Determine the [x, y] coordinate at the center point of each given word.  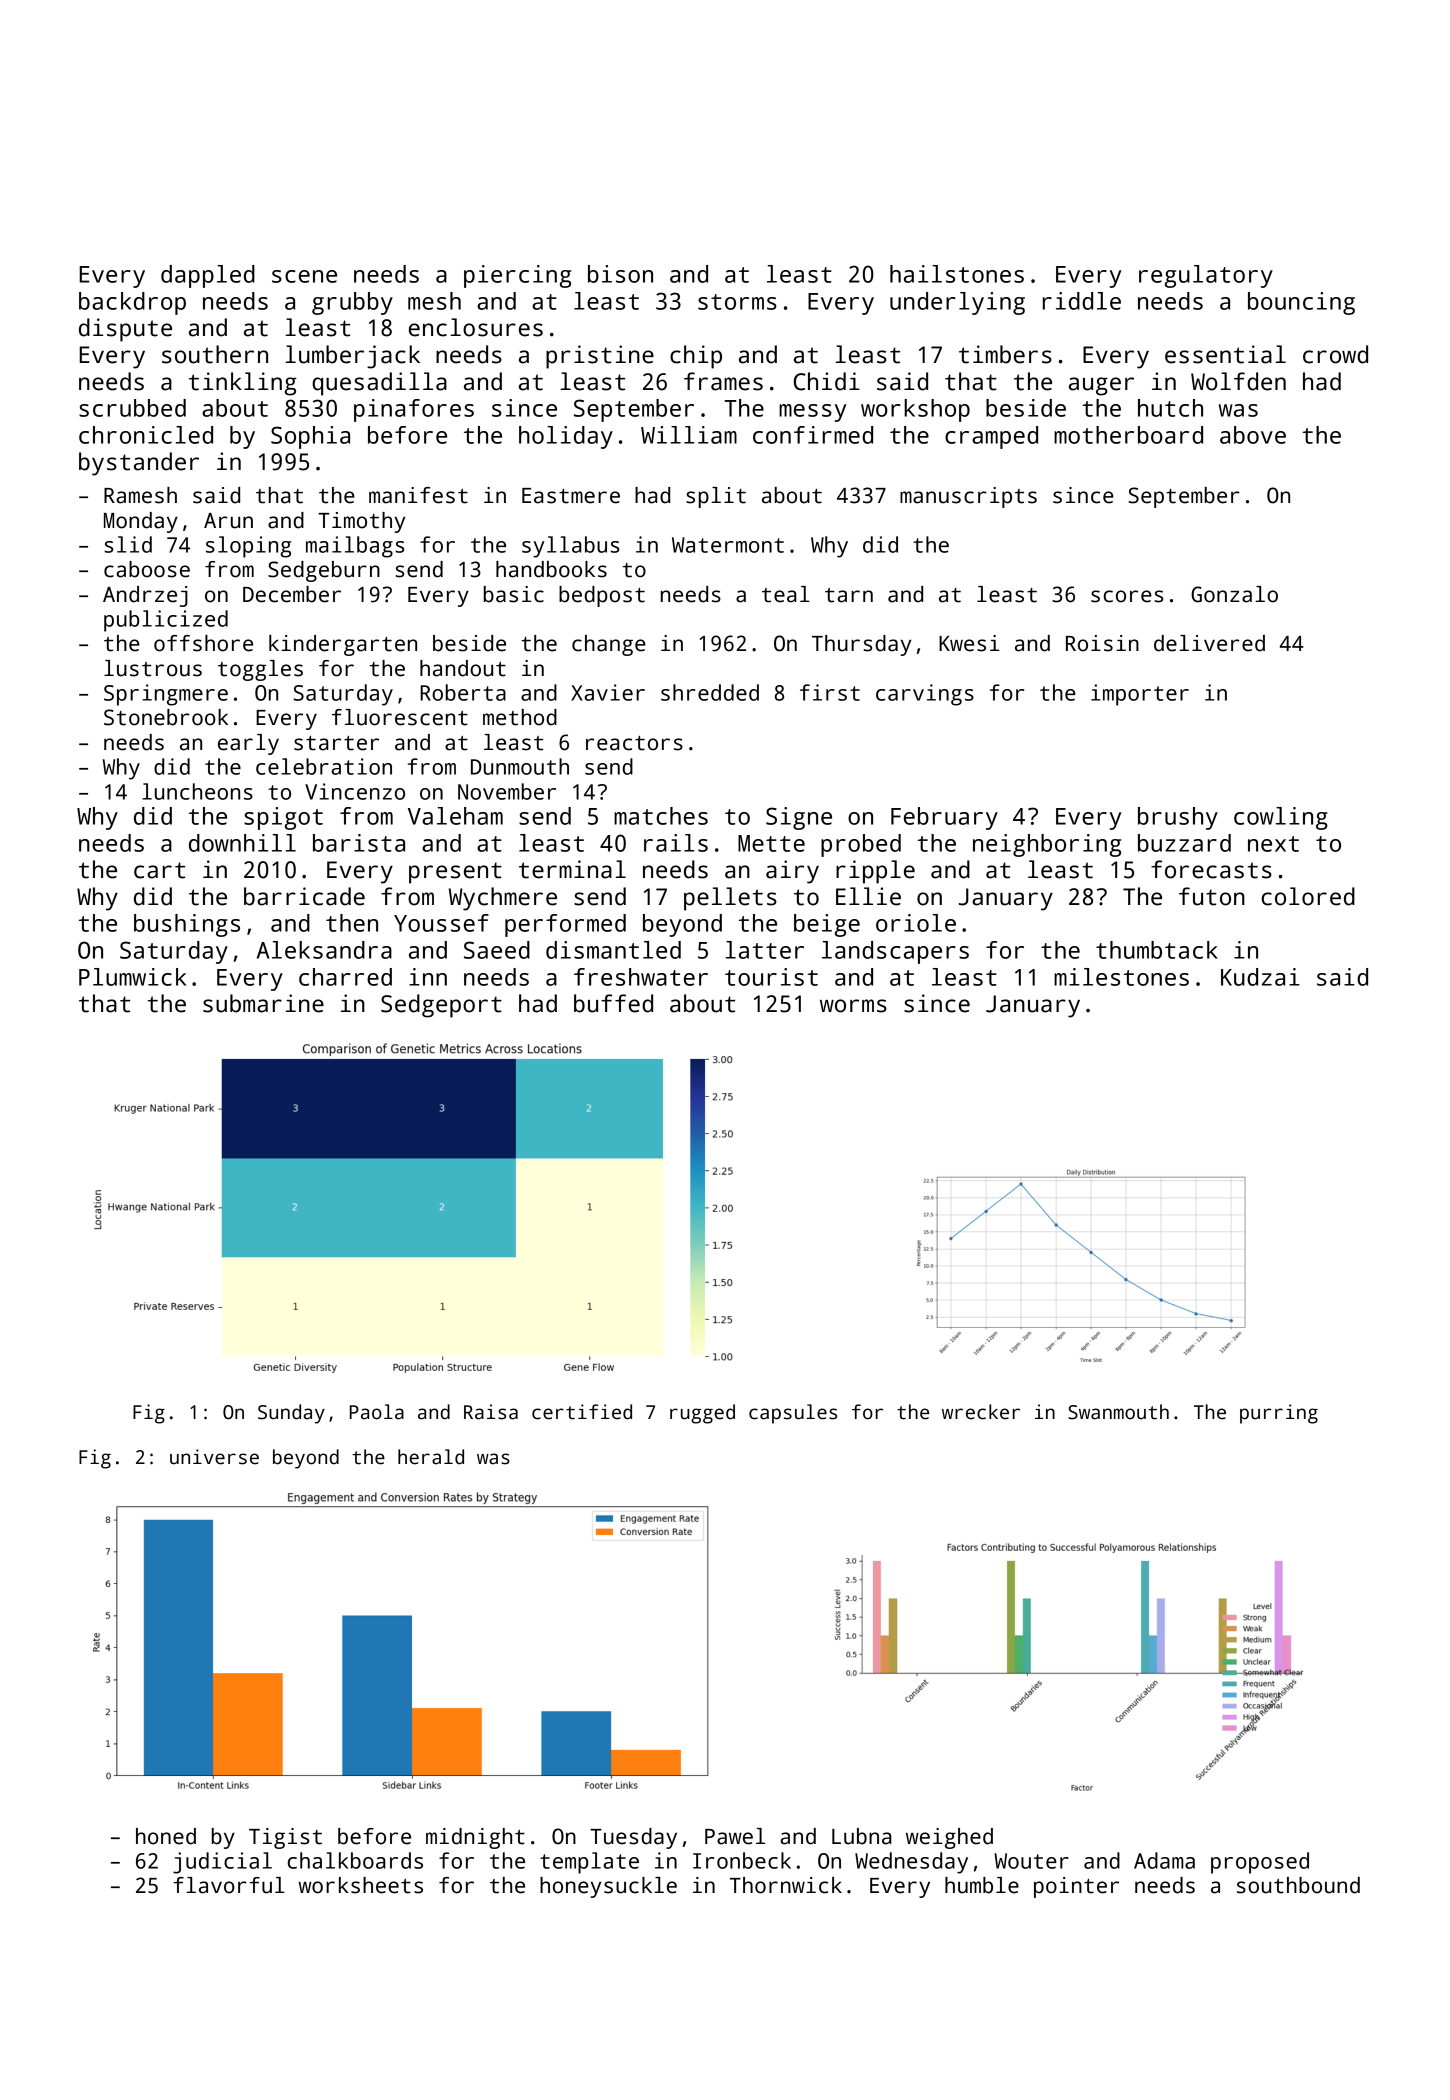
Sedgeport [441, 1006]
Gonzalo [1234, 594]
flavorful [229, 1885]
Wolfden [1238, 381]
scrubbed [132, 408]
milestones [1121, 977]
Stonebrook [166, 717]
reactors [634, 743]
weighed [949, 1838]
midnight [475, 1838]
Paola [377, 1412]
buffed [613, 1003]
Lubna [861, 1836]
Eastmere [571, 496]
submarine [263, 1003]
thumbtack [1157, 950]
